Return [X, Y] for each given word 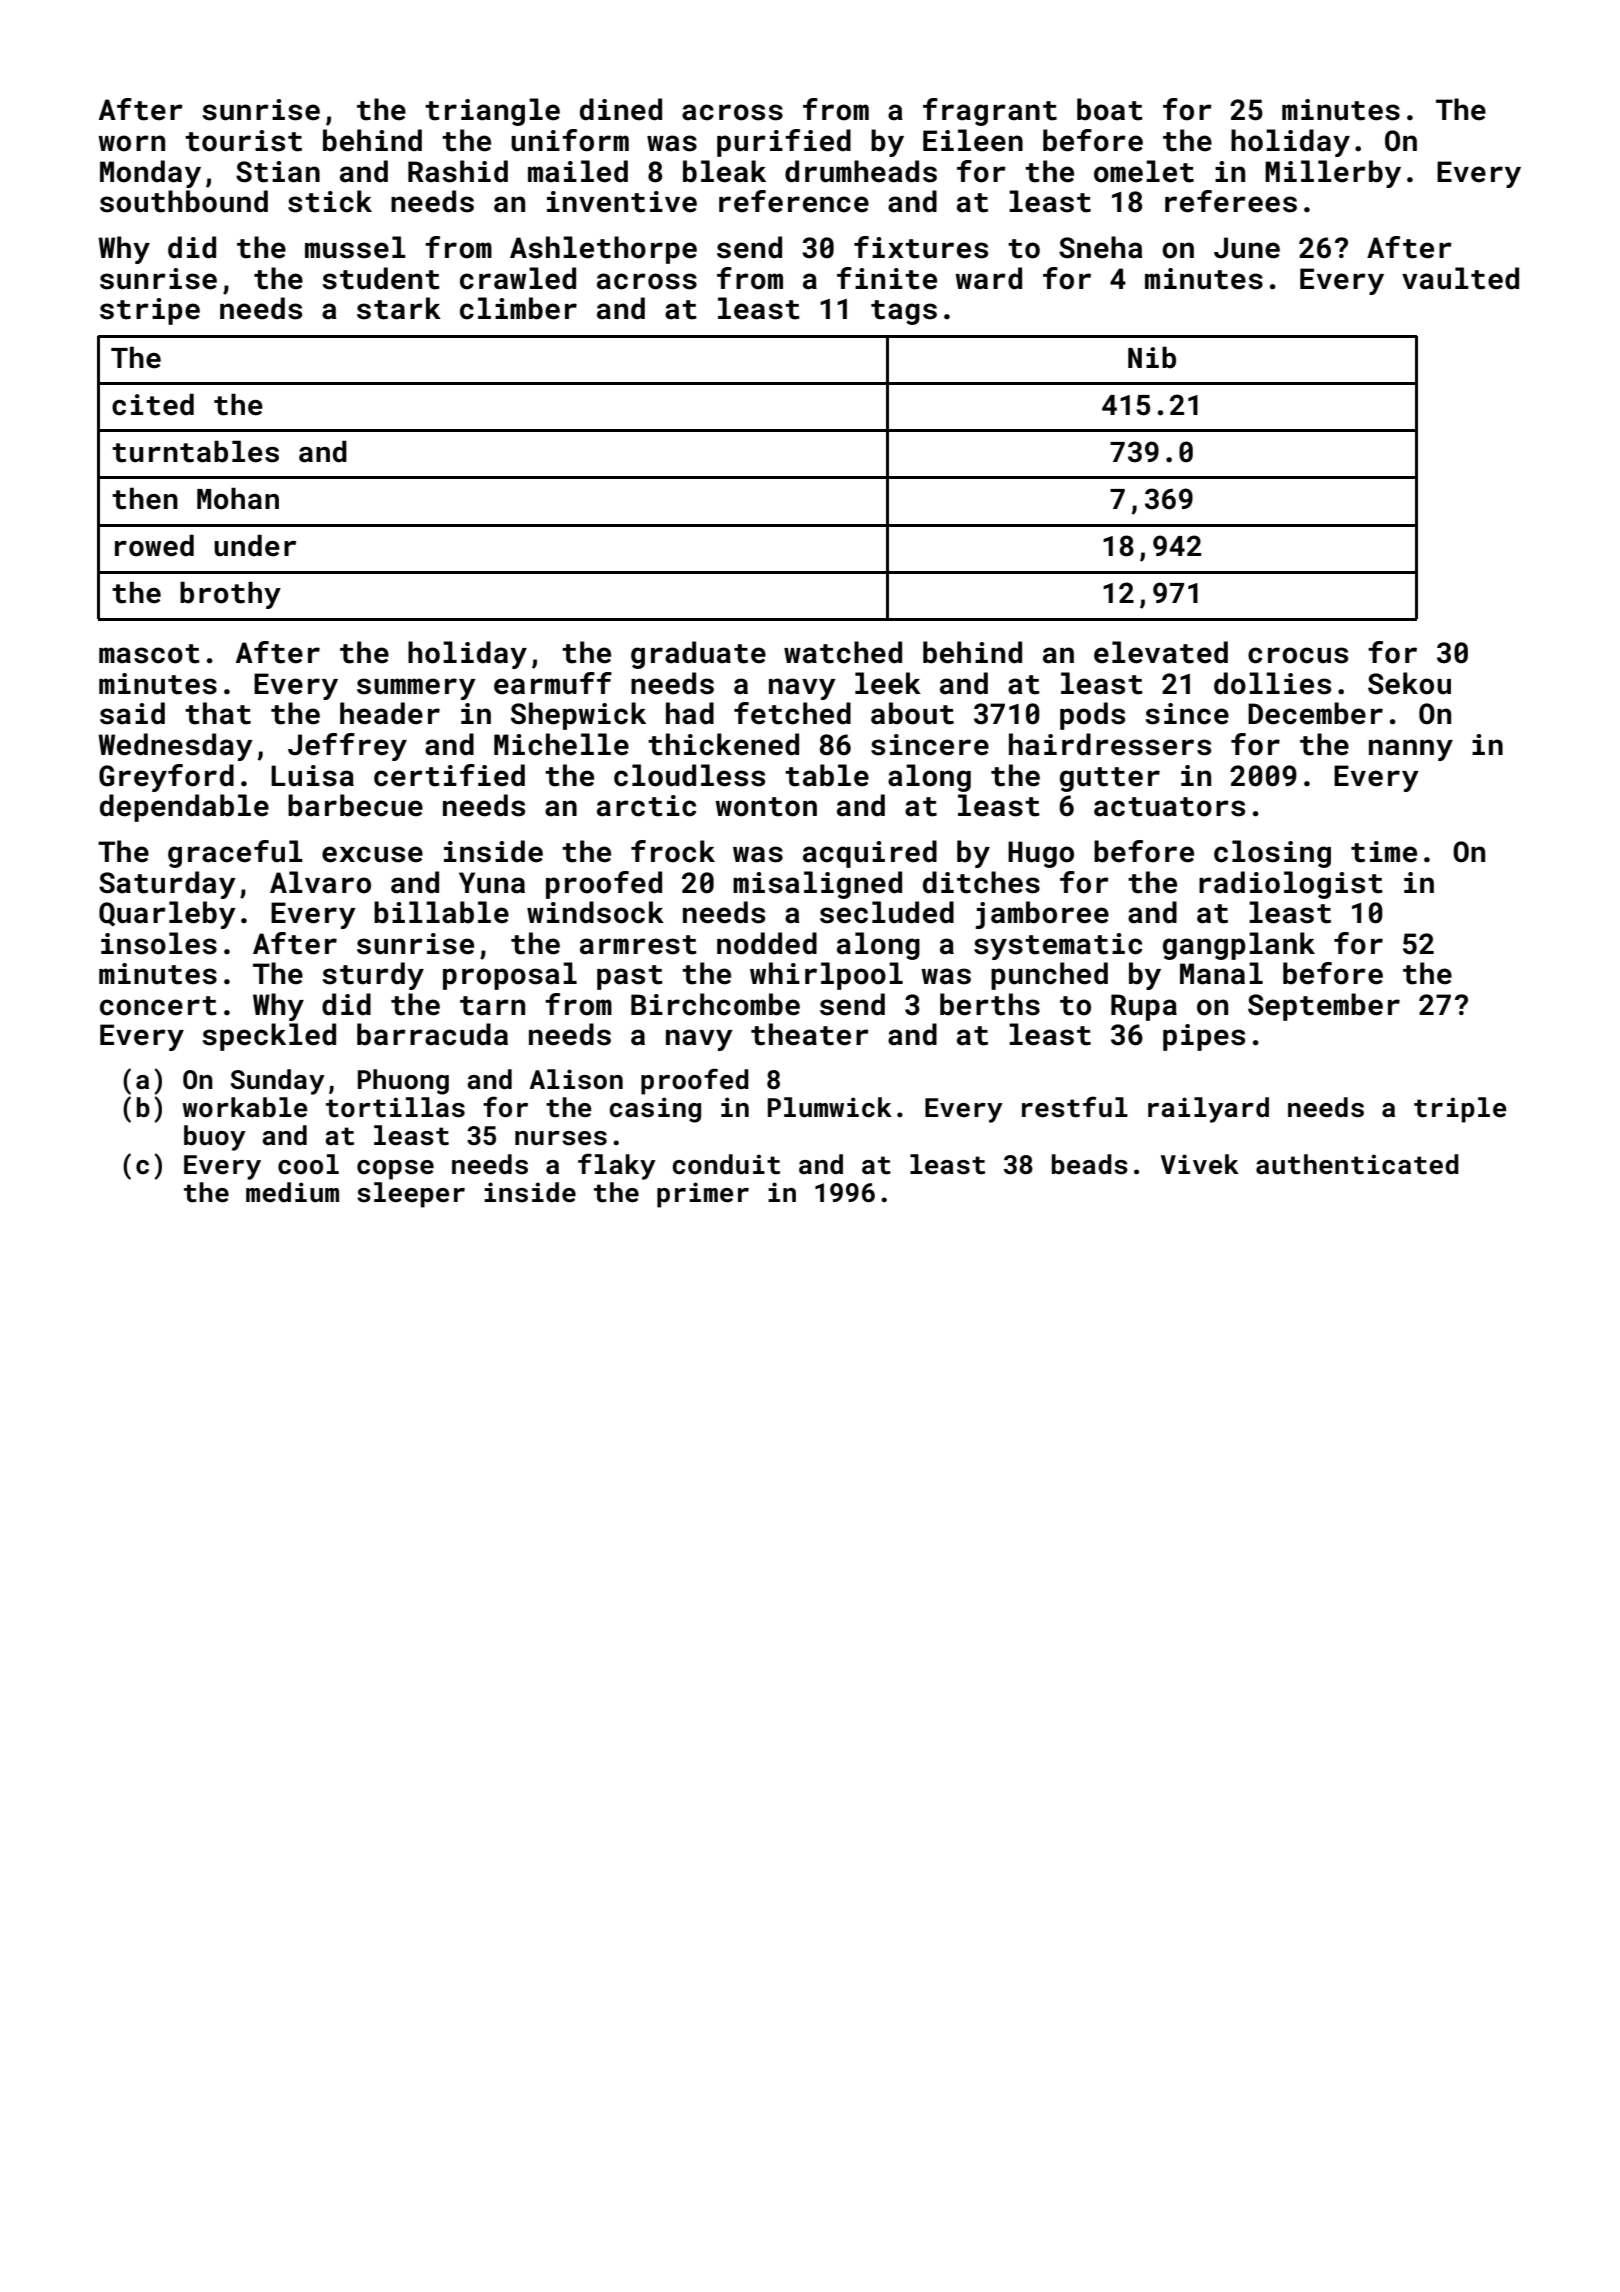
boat [1110, 109]
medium [292, 1192]
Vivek [1200, 1164]
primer [703, 1195]
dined [621, 109]
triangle [492, 112]
